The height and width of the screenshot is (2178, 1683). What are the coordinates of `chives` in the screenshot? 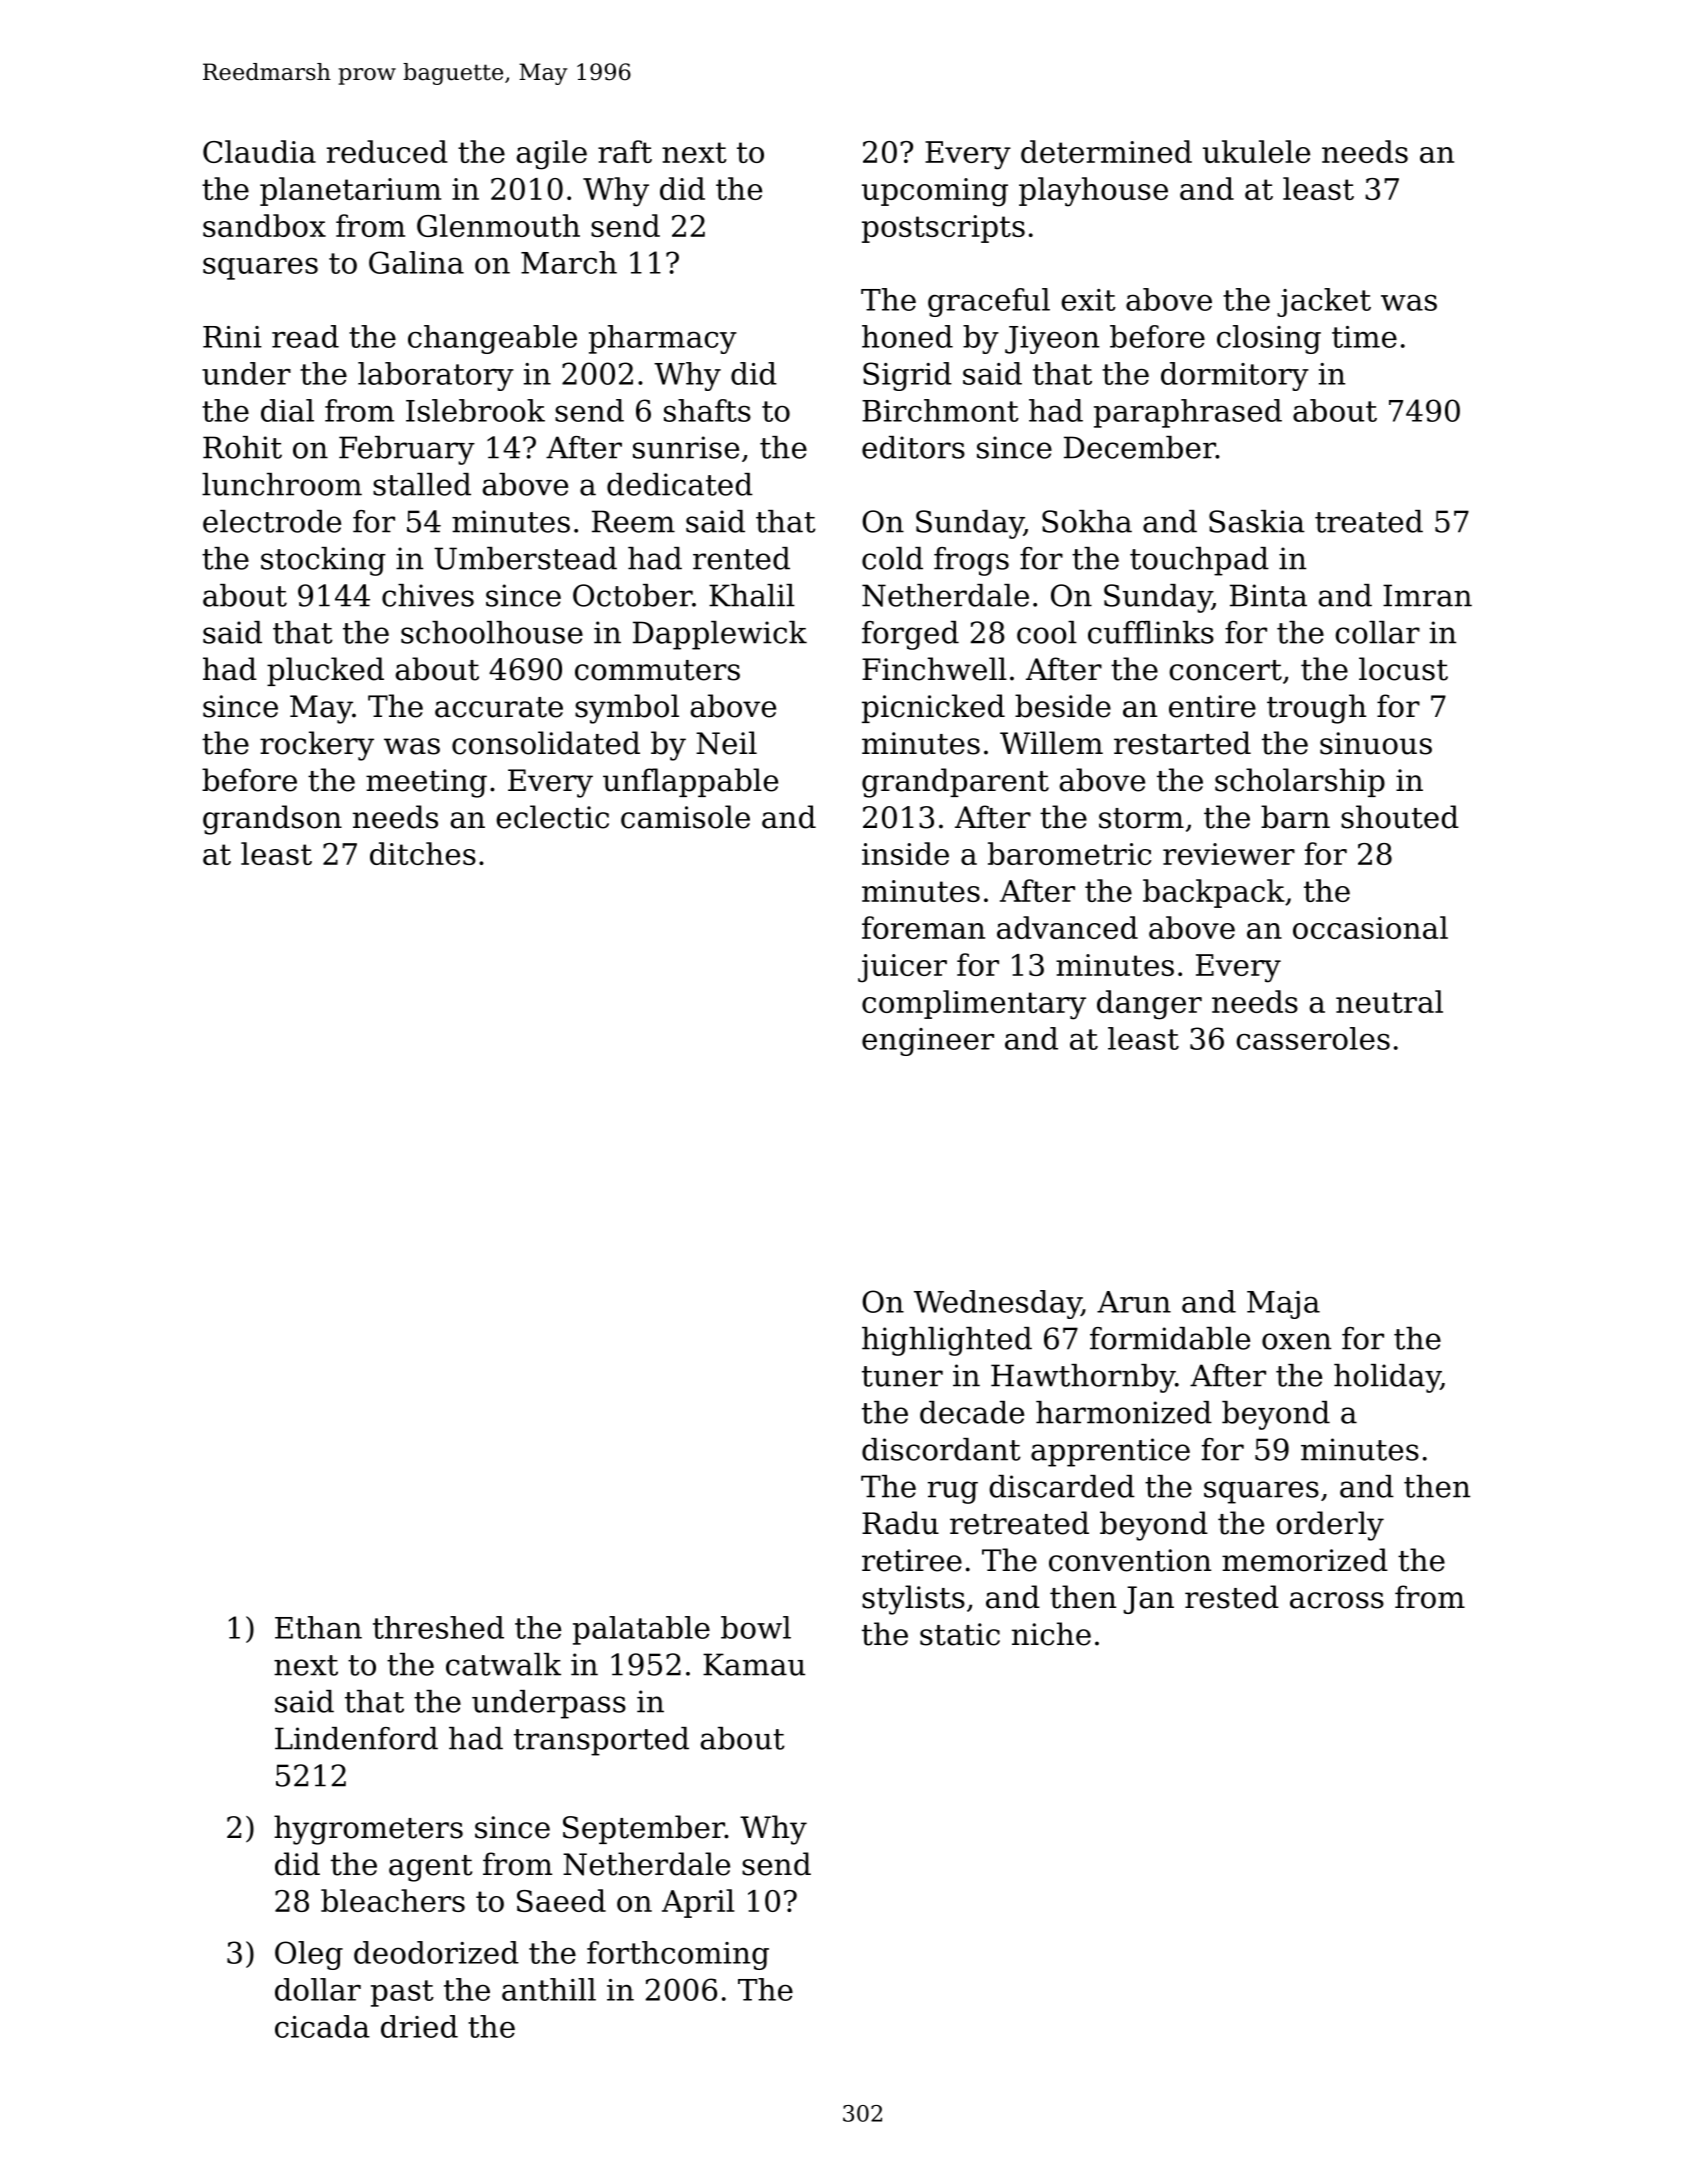 It's located at (428, 595).
